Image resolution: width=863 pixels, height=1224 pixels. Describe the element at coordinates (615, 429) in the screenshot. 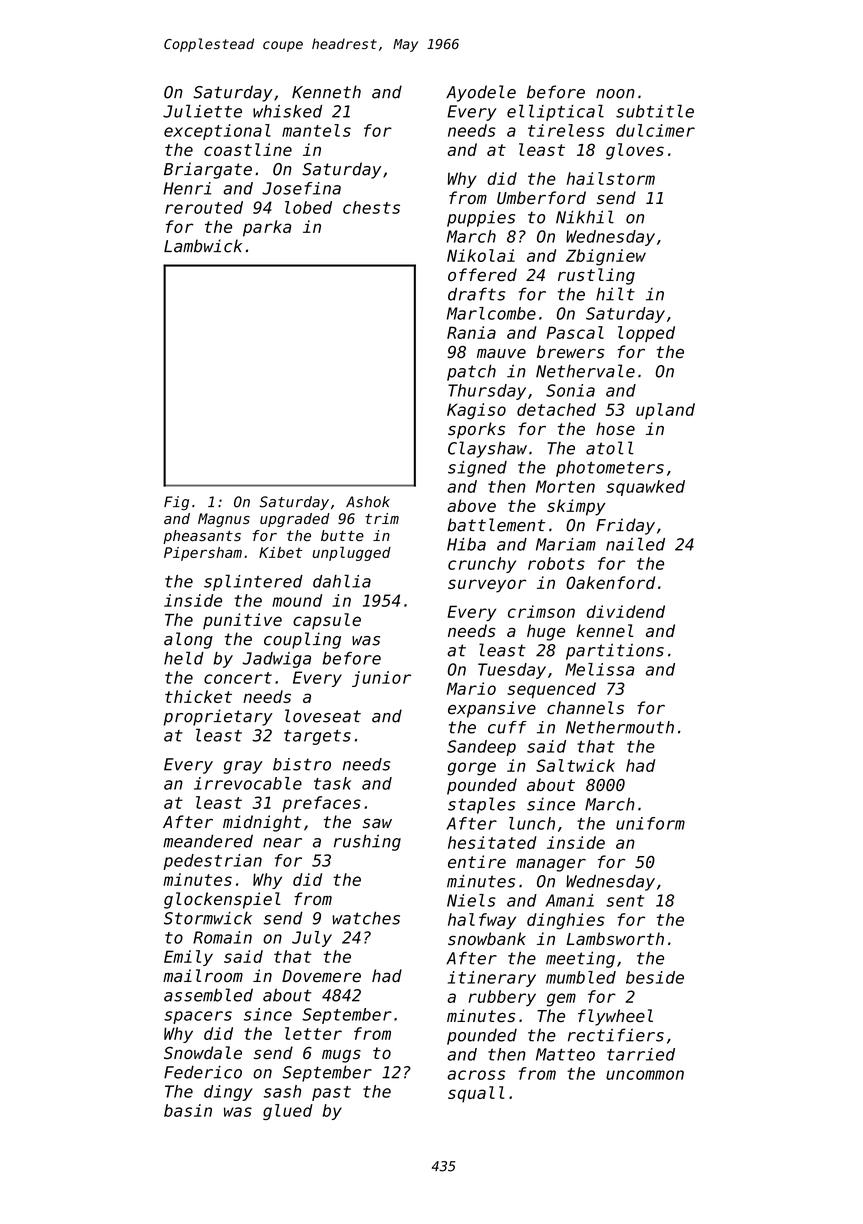

I see `hose` at that location.
